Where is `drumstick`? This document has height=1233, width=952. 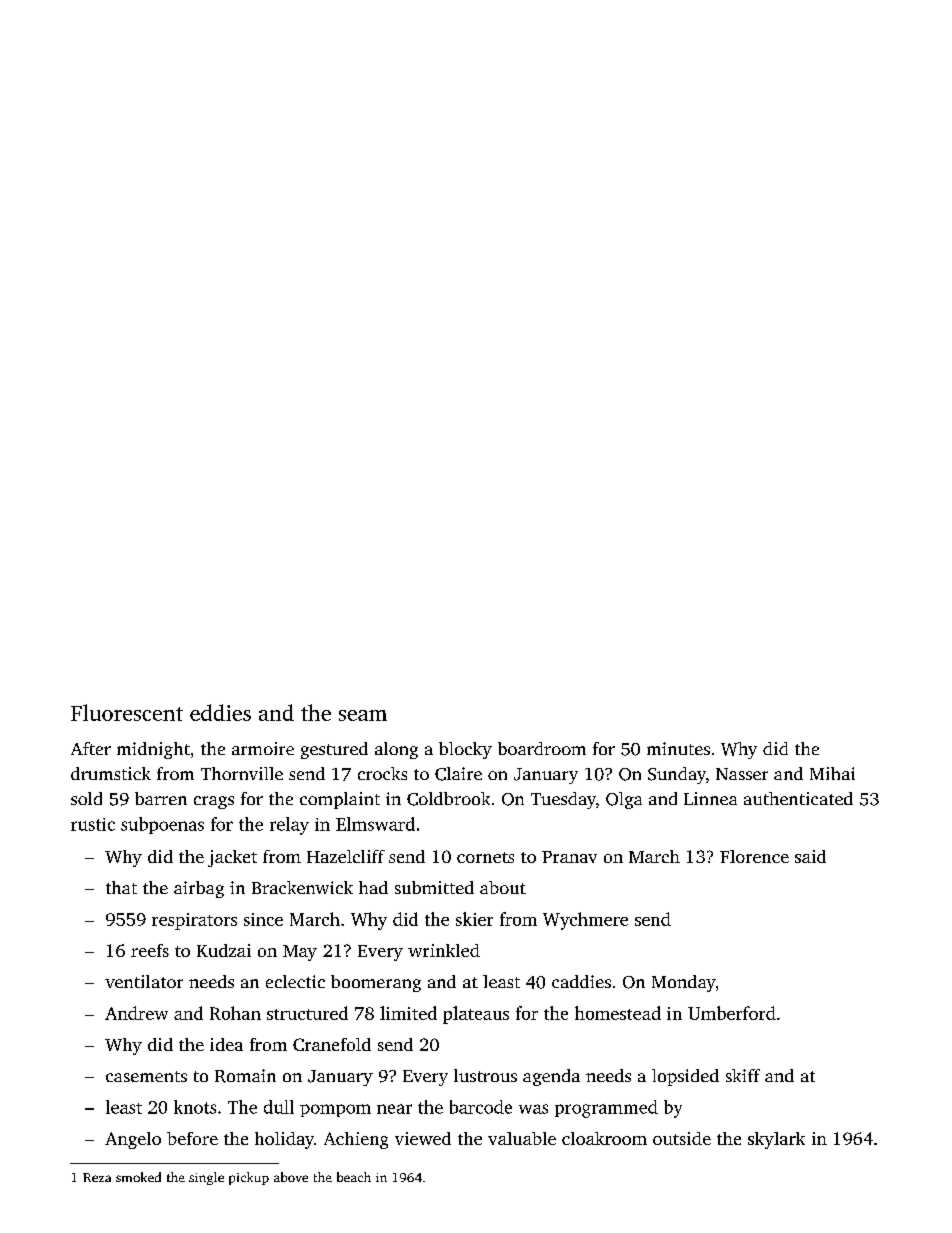 drumstick is located at coordinates (111, 773).
